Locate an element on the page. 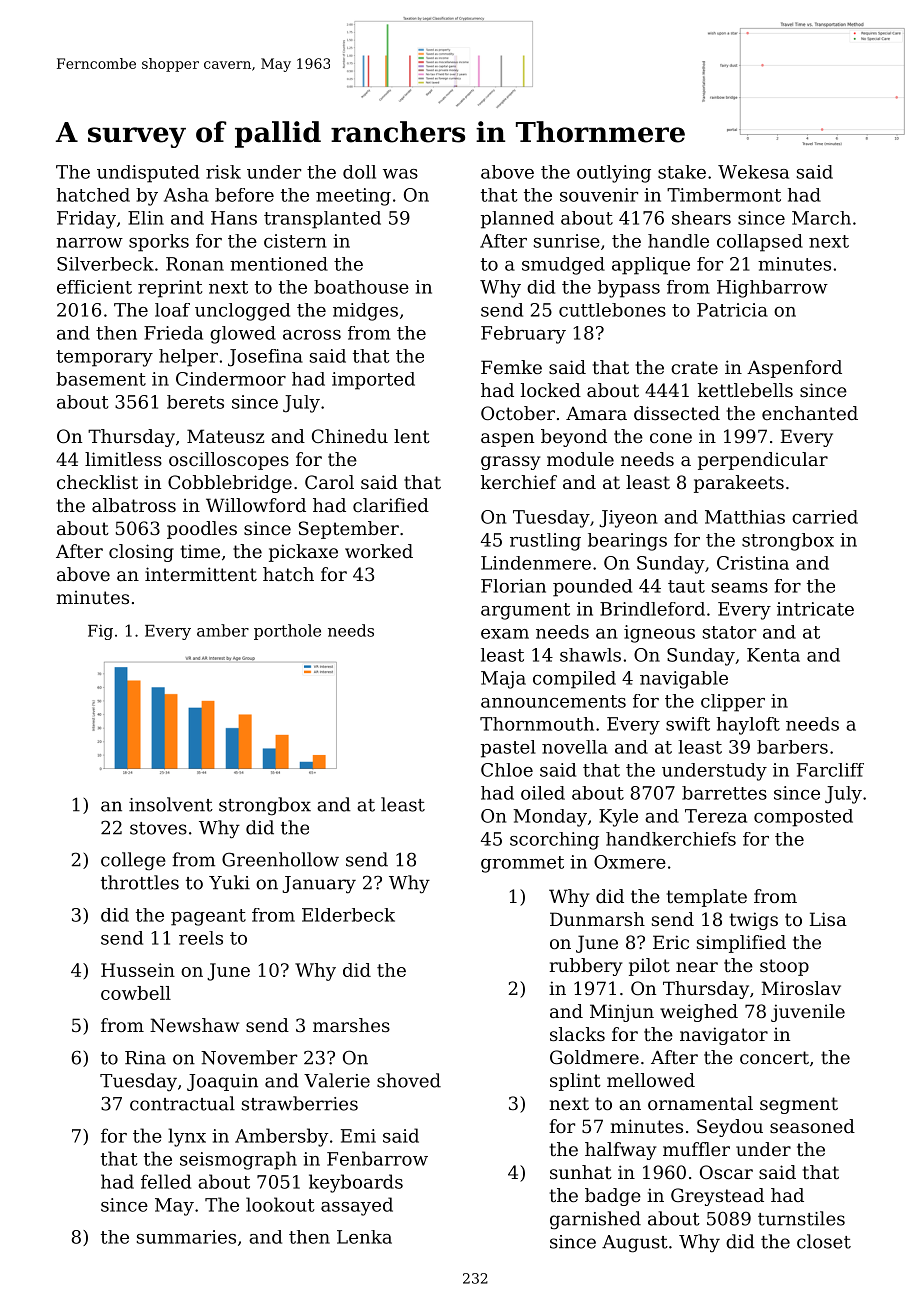 The height and width of the document is (1308, 924). oiled is located at coordinates (543, 793).
